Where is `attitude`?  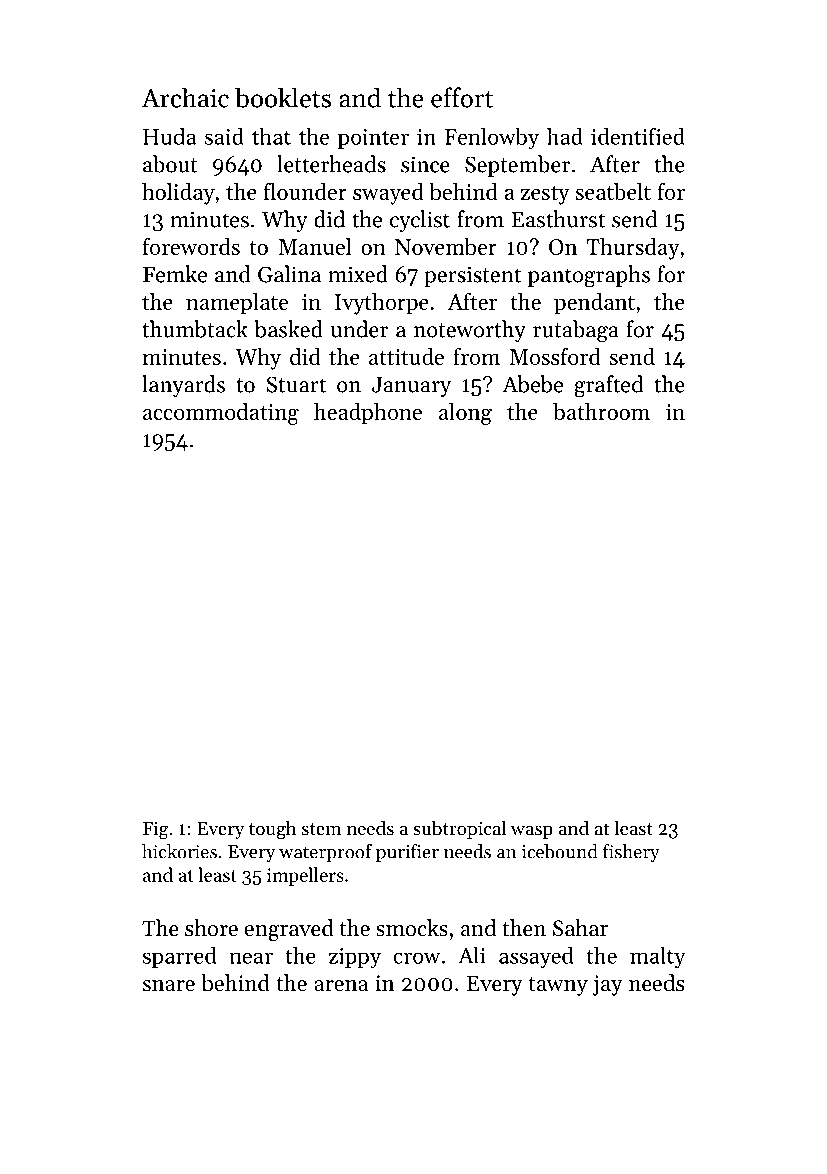 attitude is located at coordinates (406, 356).
